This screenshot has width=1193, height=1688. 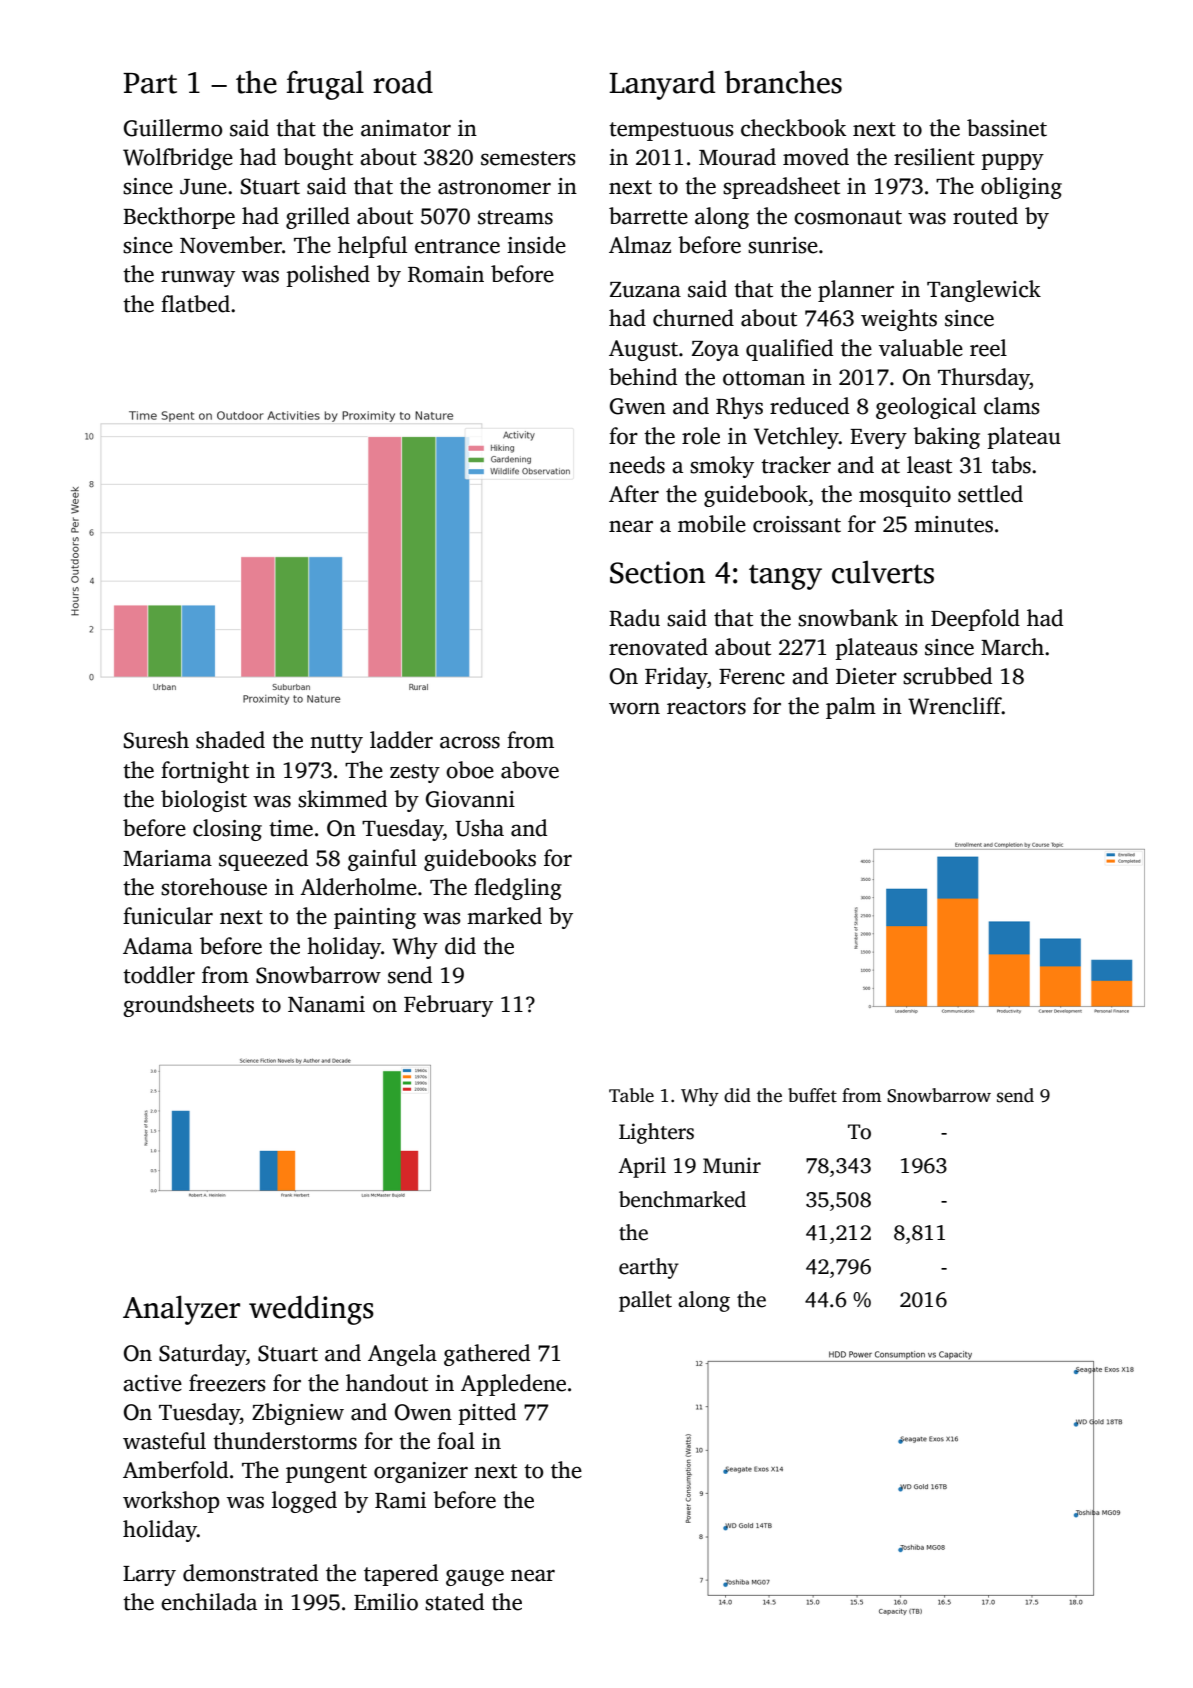 I want to click on After, so click(x=634, y=494).
